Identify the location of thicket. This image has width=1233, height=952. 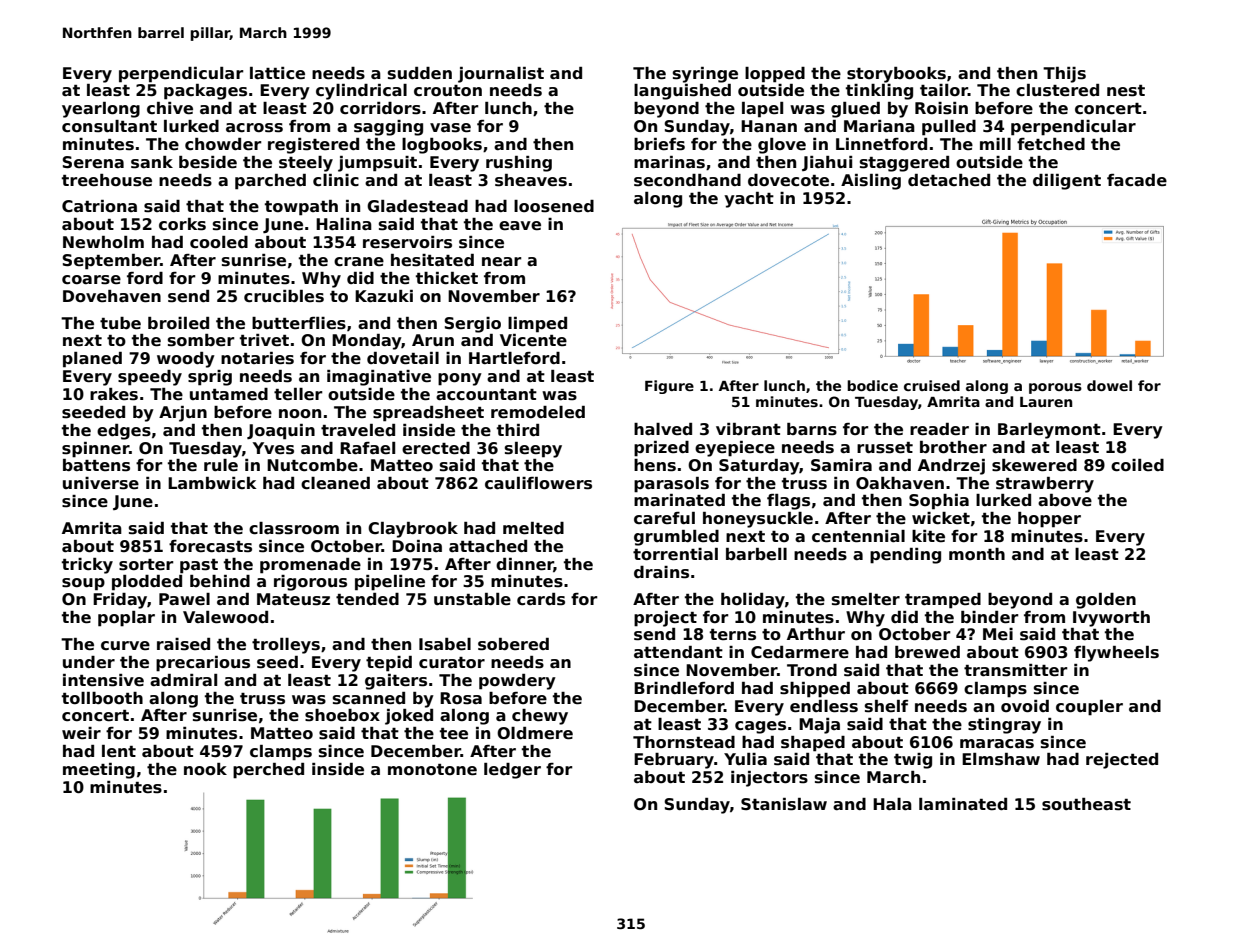
(447, 278).
